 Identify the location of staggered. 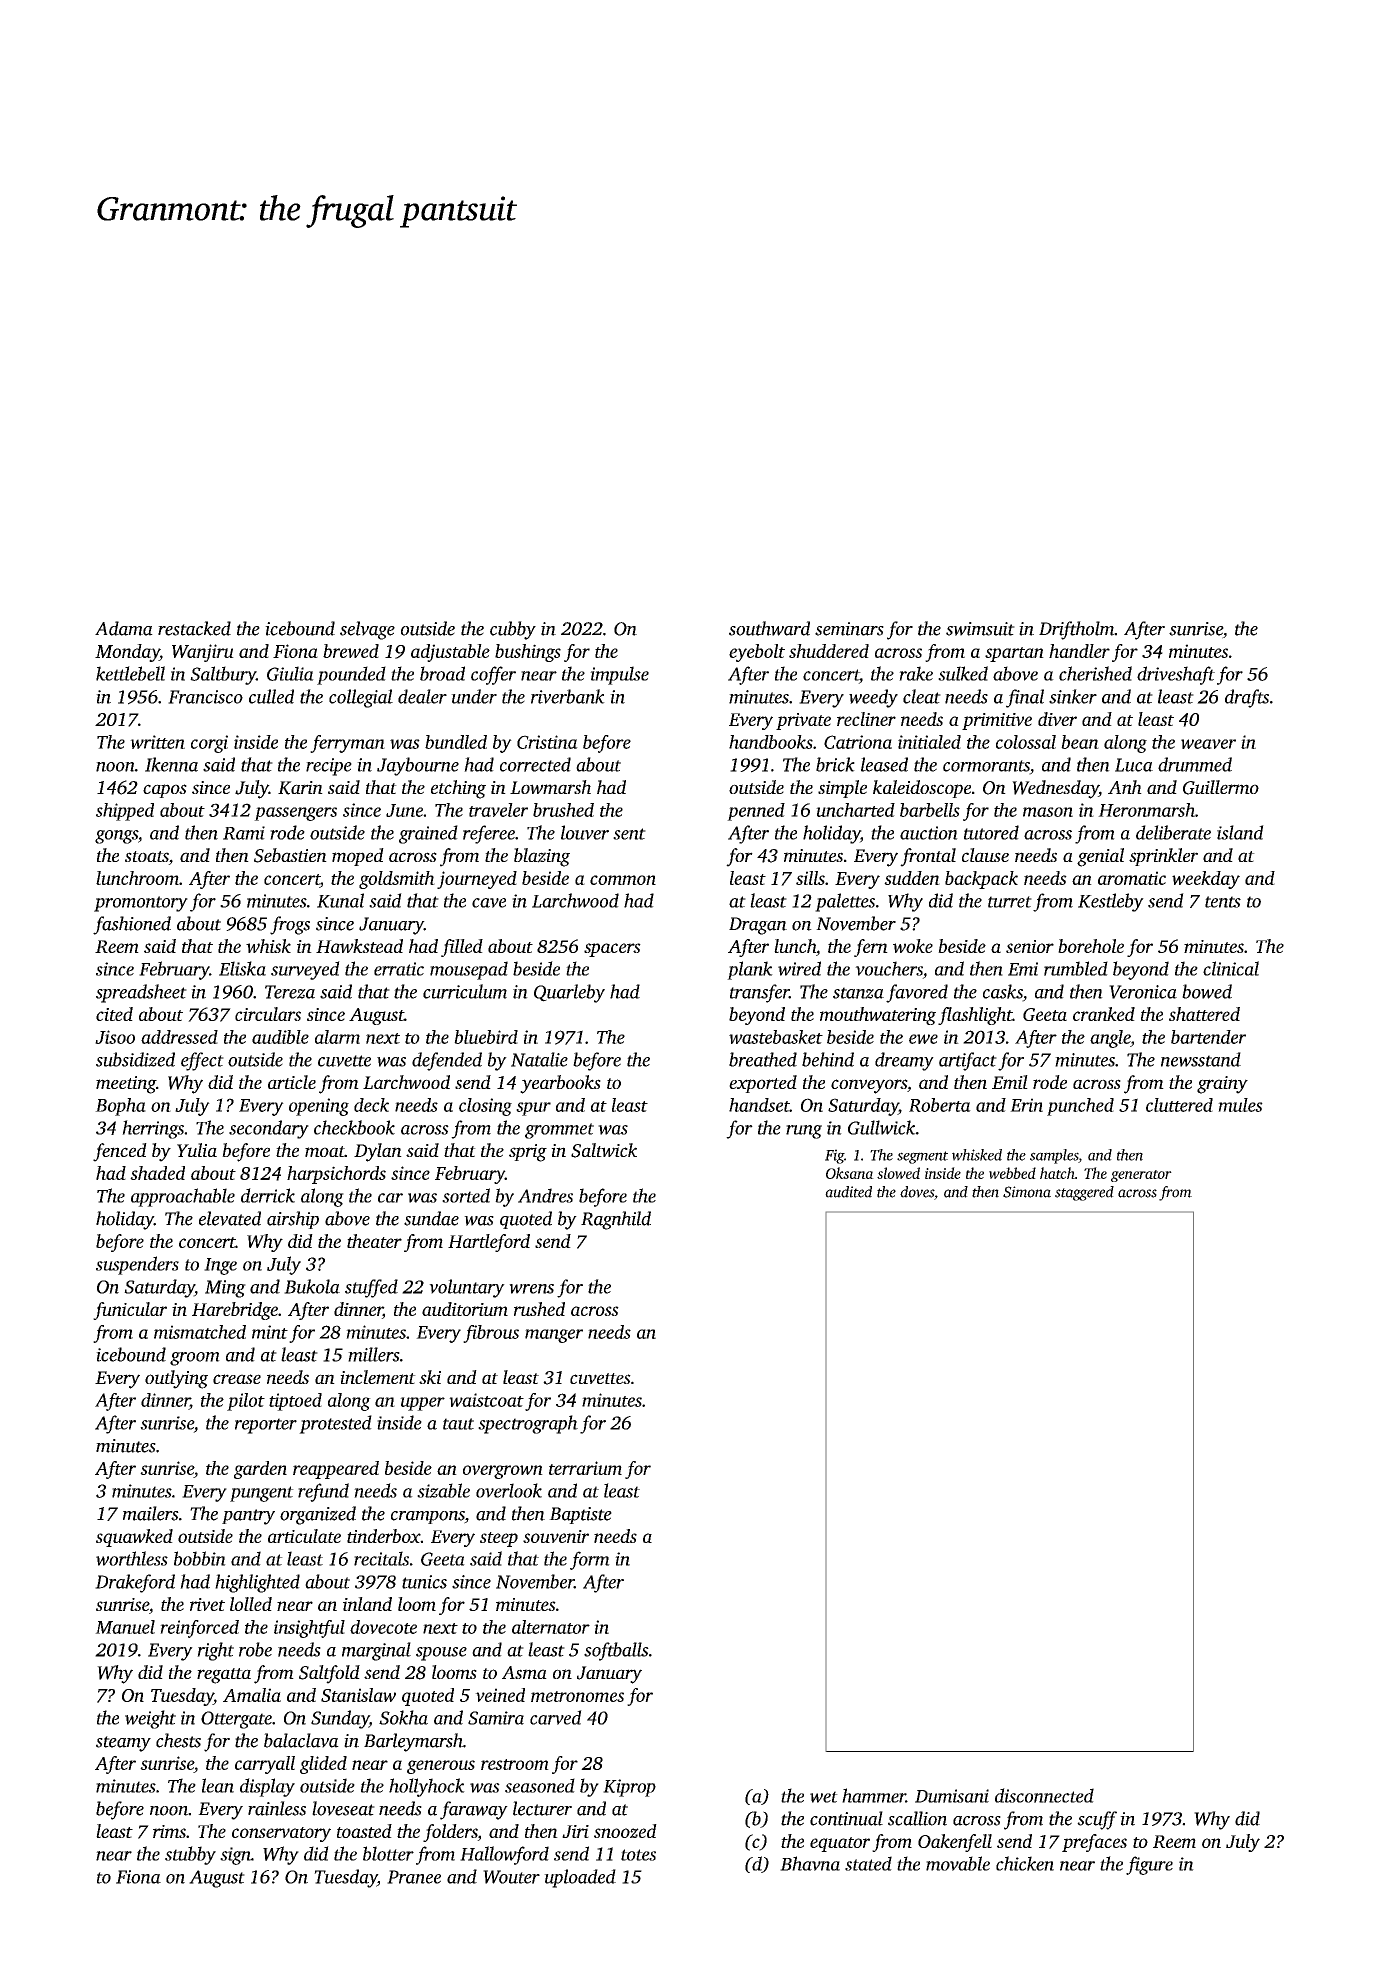
(1084, 1193).
